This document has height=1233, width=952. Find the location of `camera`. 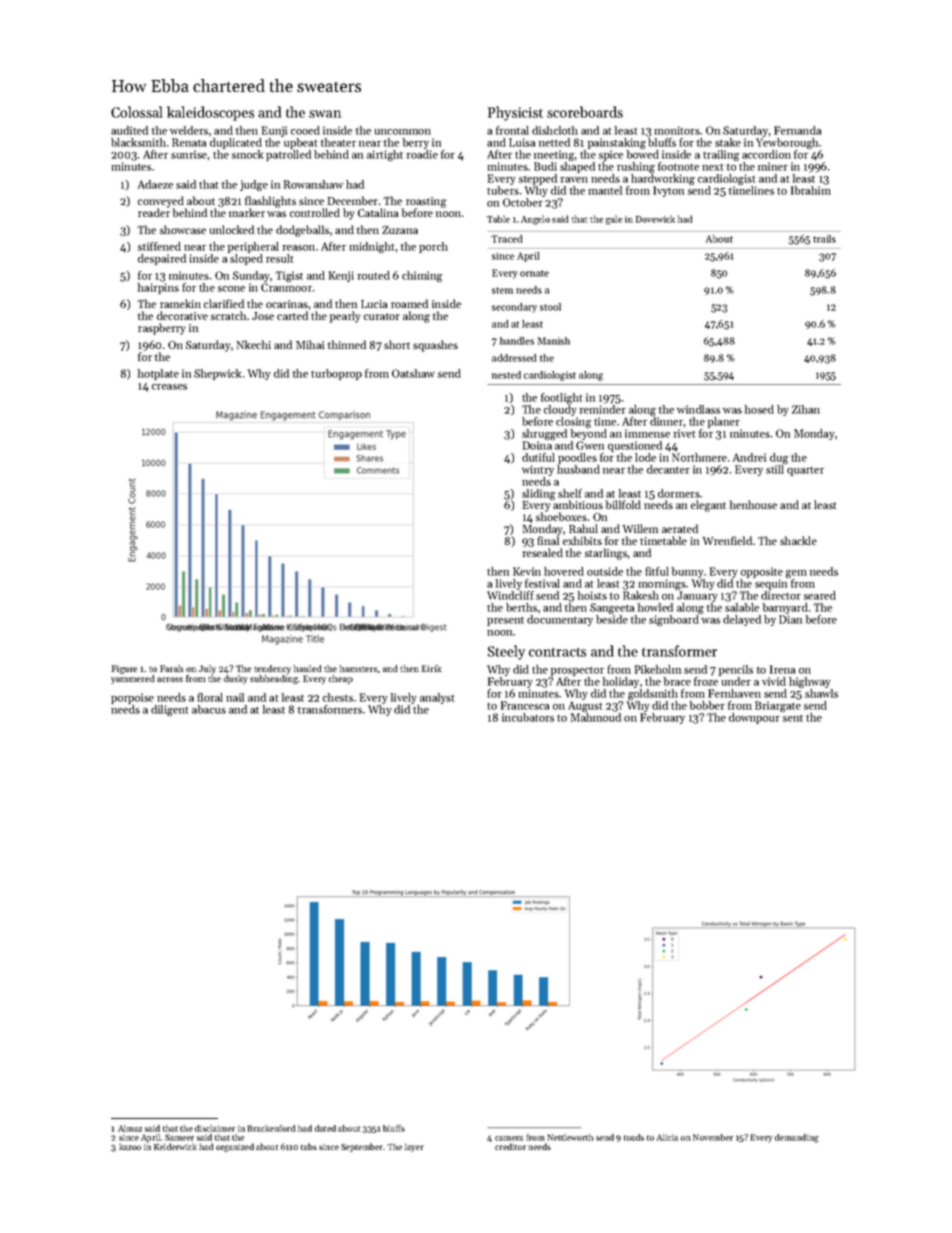

camera is located at coordinates (509, 1138).
